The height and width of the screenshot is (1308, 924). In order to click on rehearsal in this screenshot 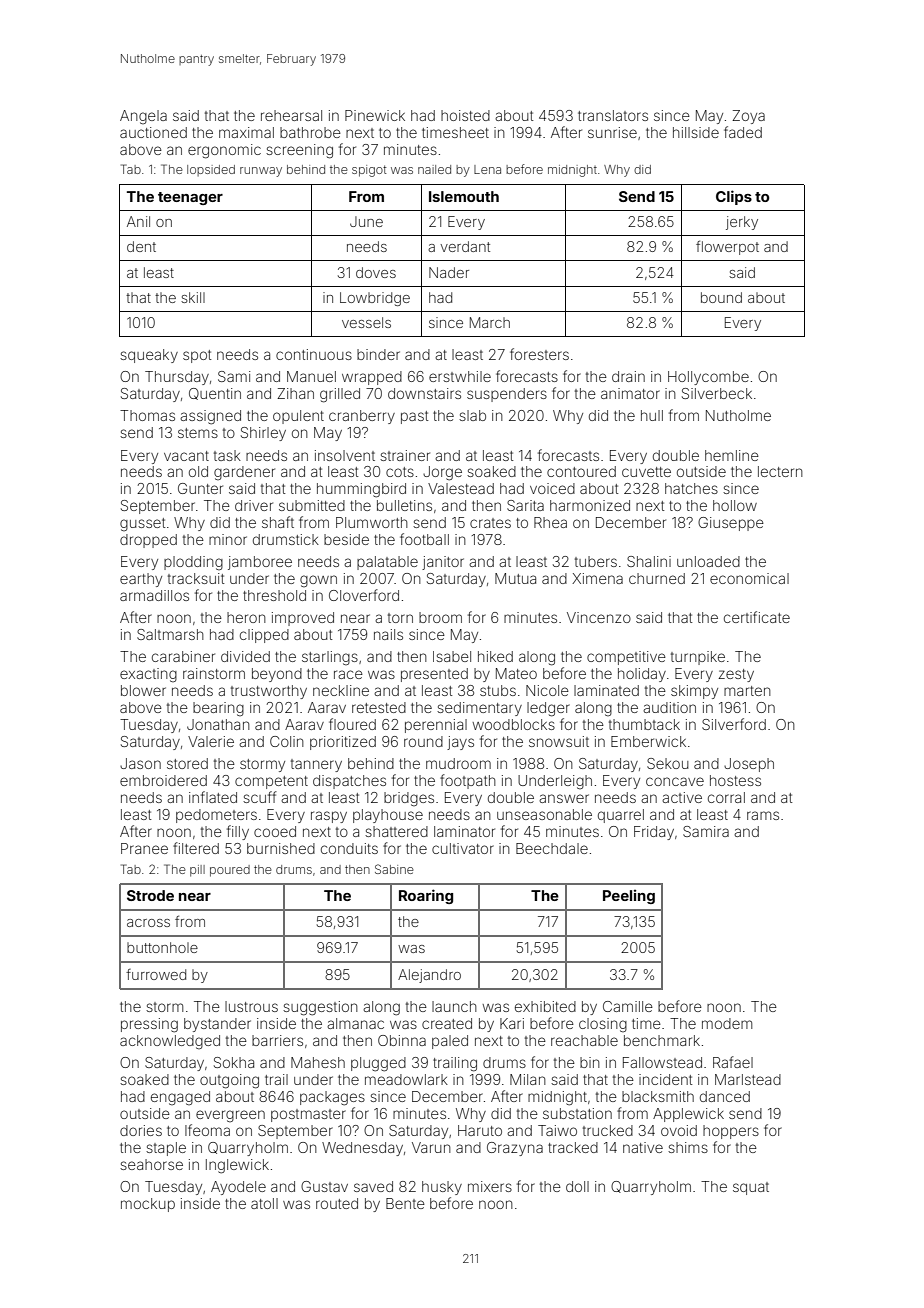, I will do `click(291, 115)`.
